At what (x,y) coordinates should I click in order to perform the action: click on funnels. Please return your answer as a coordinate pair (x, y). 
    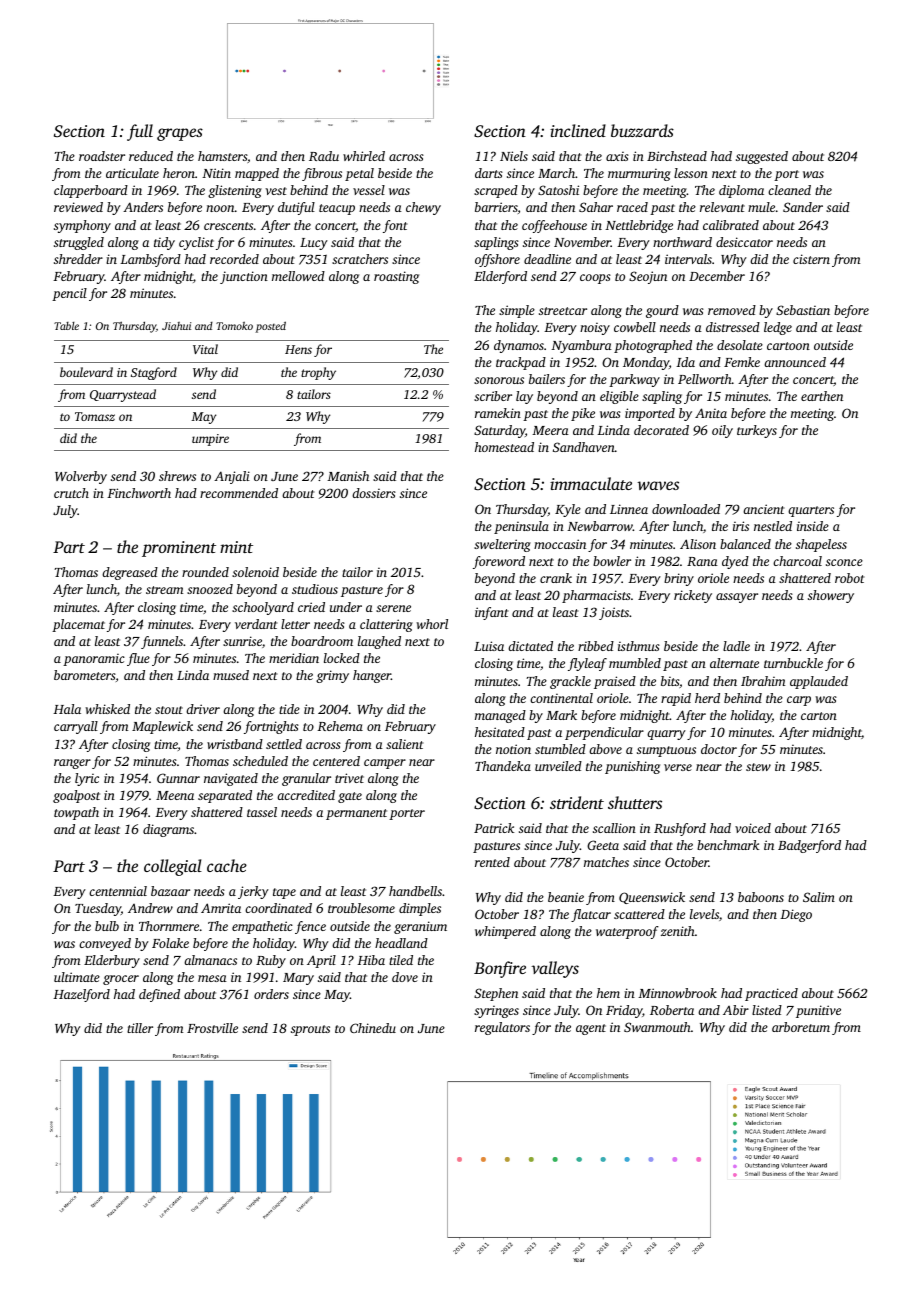
    Looking at the image, I should click on (162, 642).
